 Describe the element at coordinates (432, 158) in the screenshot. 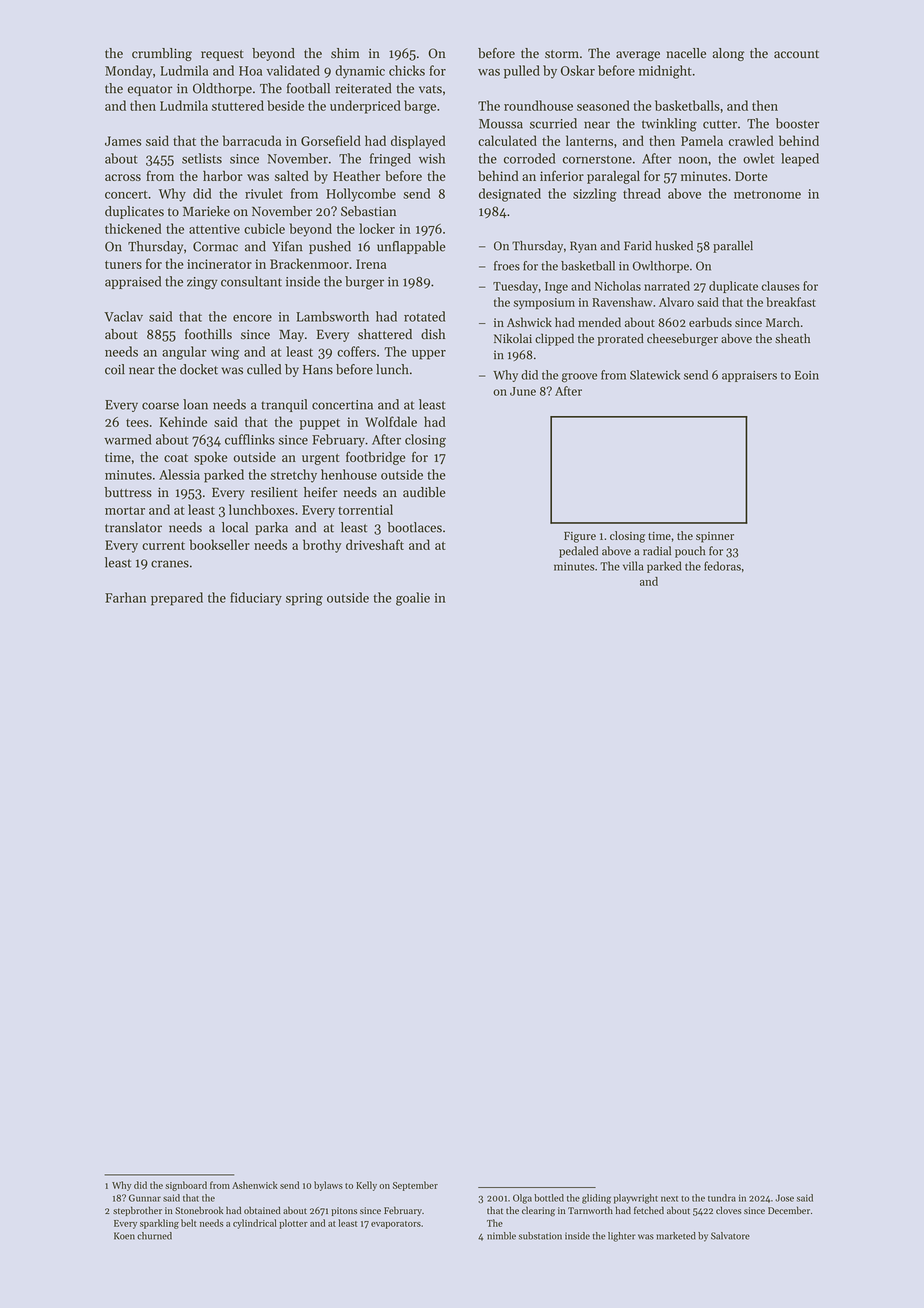

I see `wish` at that location.
